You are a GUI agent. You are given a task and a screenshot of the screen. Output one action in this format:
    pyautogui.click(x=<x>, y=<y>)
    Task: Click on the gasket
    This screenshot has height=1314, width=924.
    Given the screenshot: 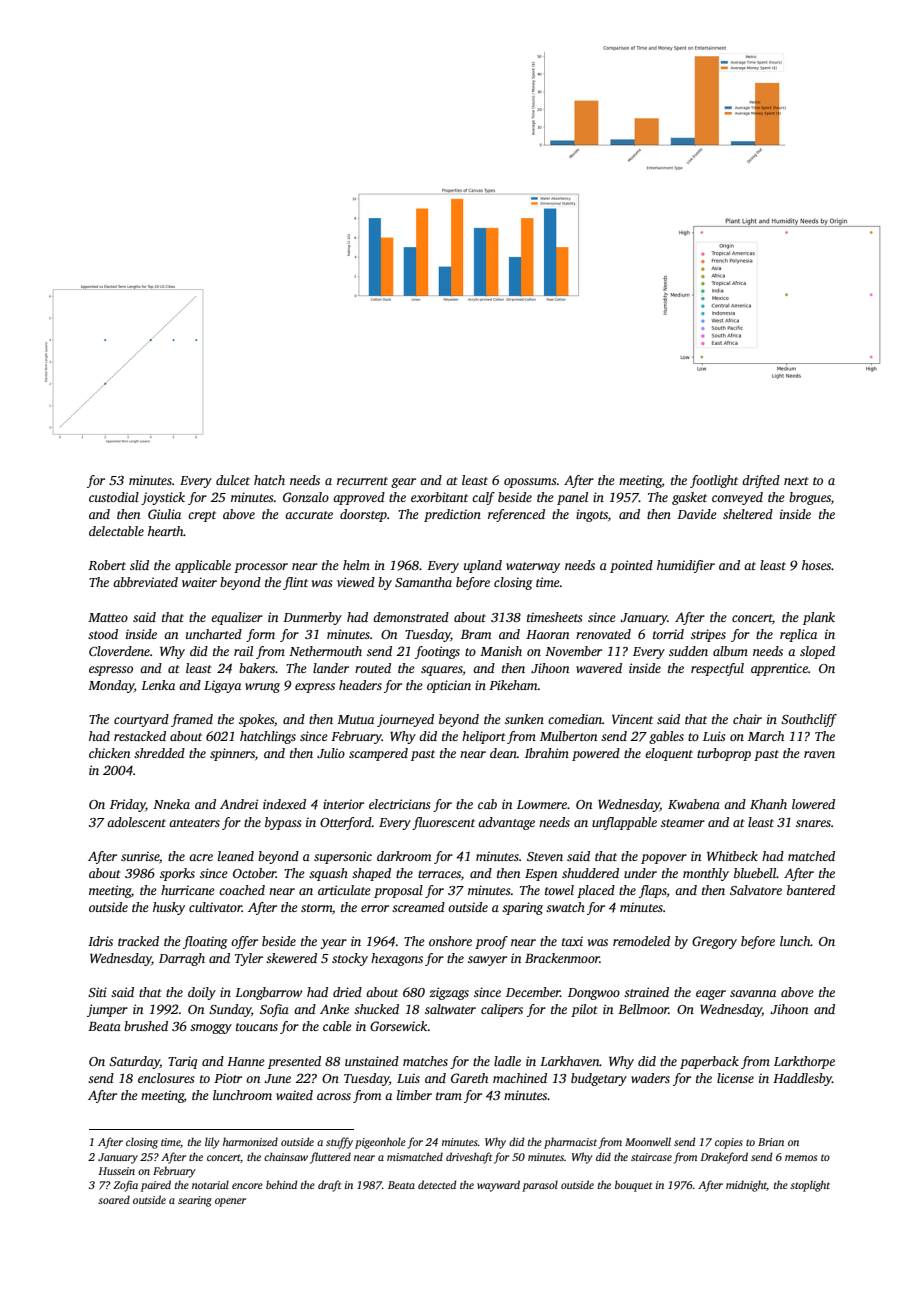 What is the action you would take?
    pyautogui.click(x=689, y=498)
